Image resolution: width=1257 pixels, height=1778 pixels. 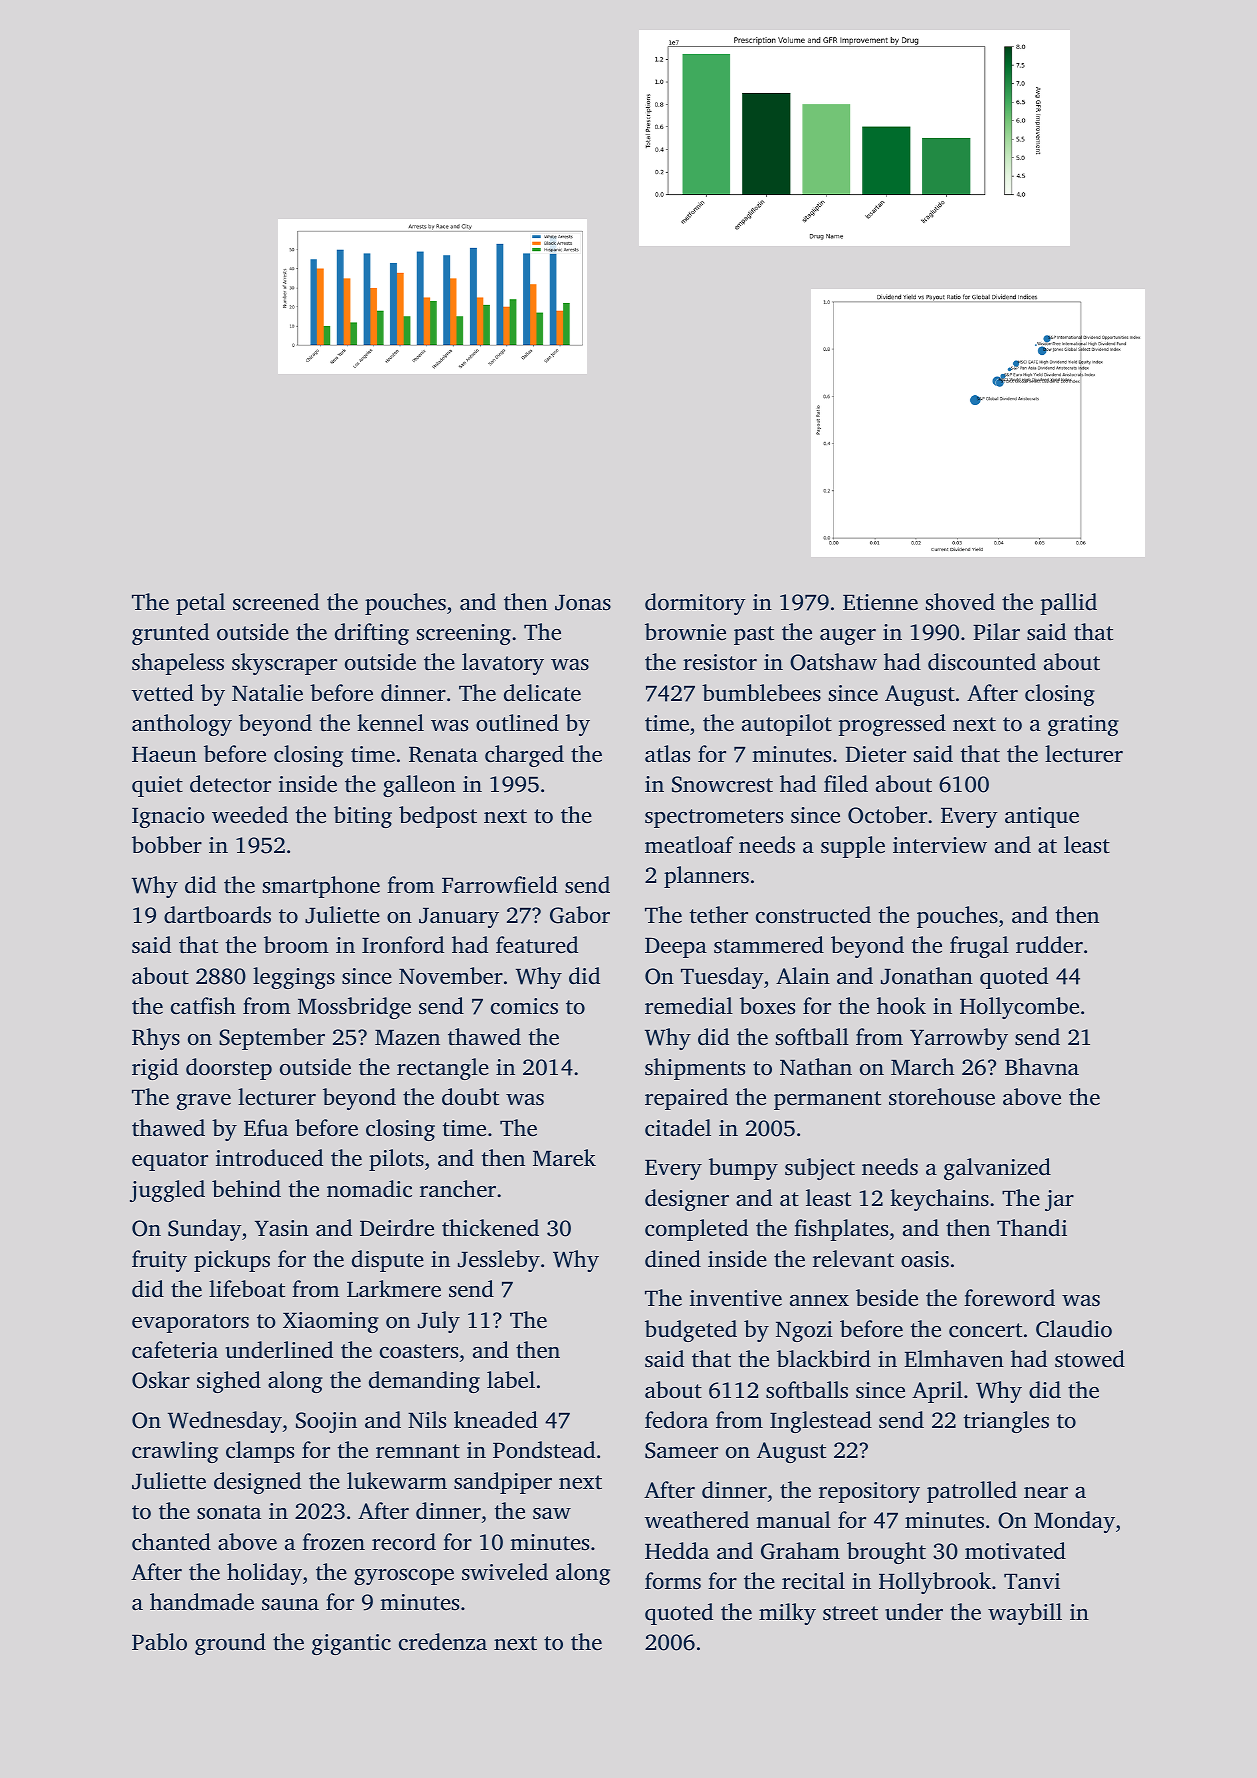 What do you see at coordinates (1042, 1066) in the screenshot?
I see `Bhavna` at bounding box center [1042, 1066].
